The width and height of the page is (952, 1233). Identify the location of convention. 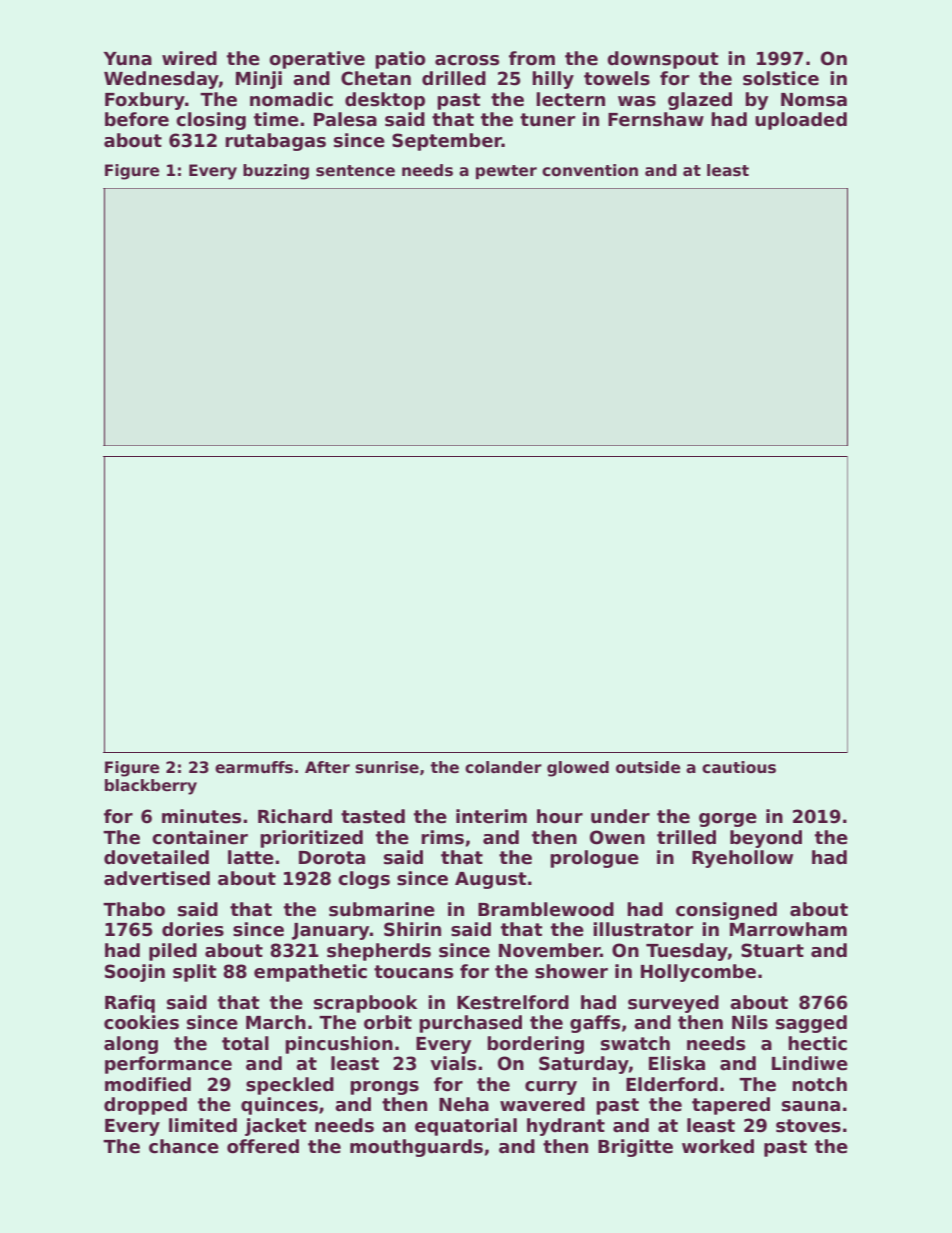
(590, 170).
